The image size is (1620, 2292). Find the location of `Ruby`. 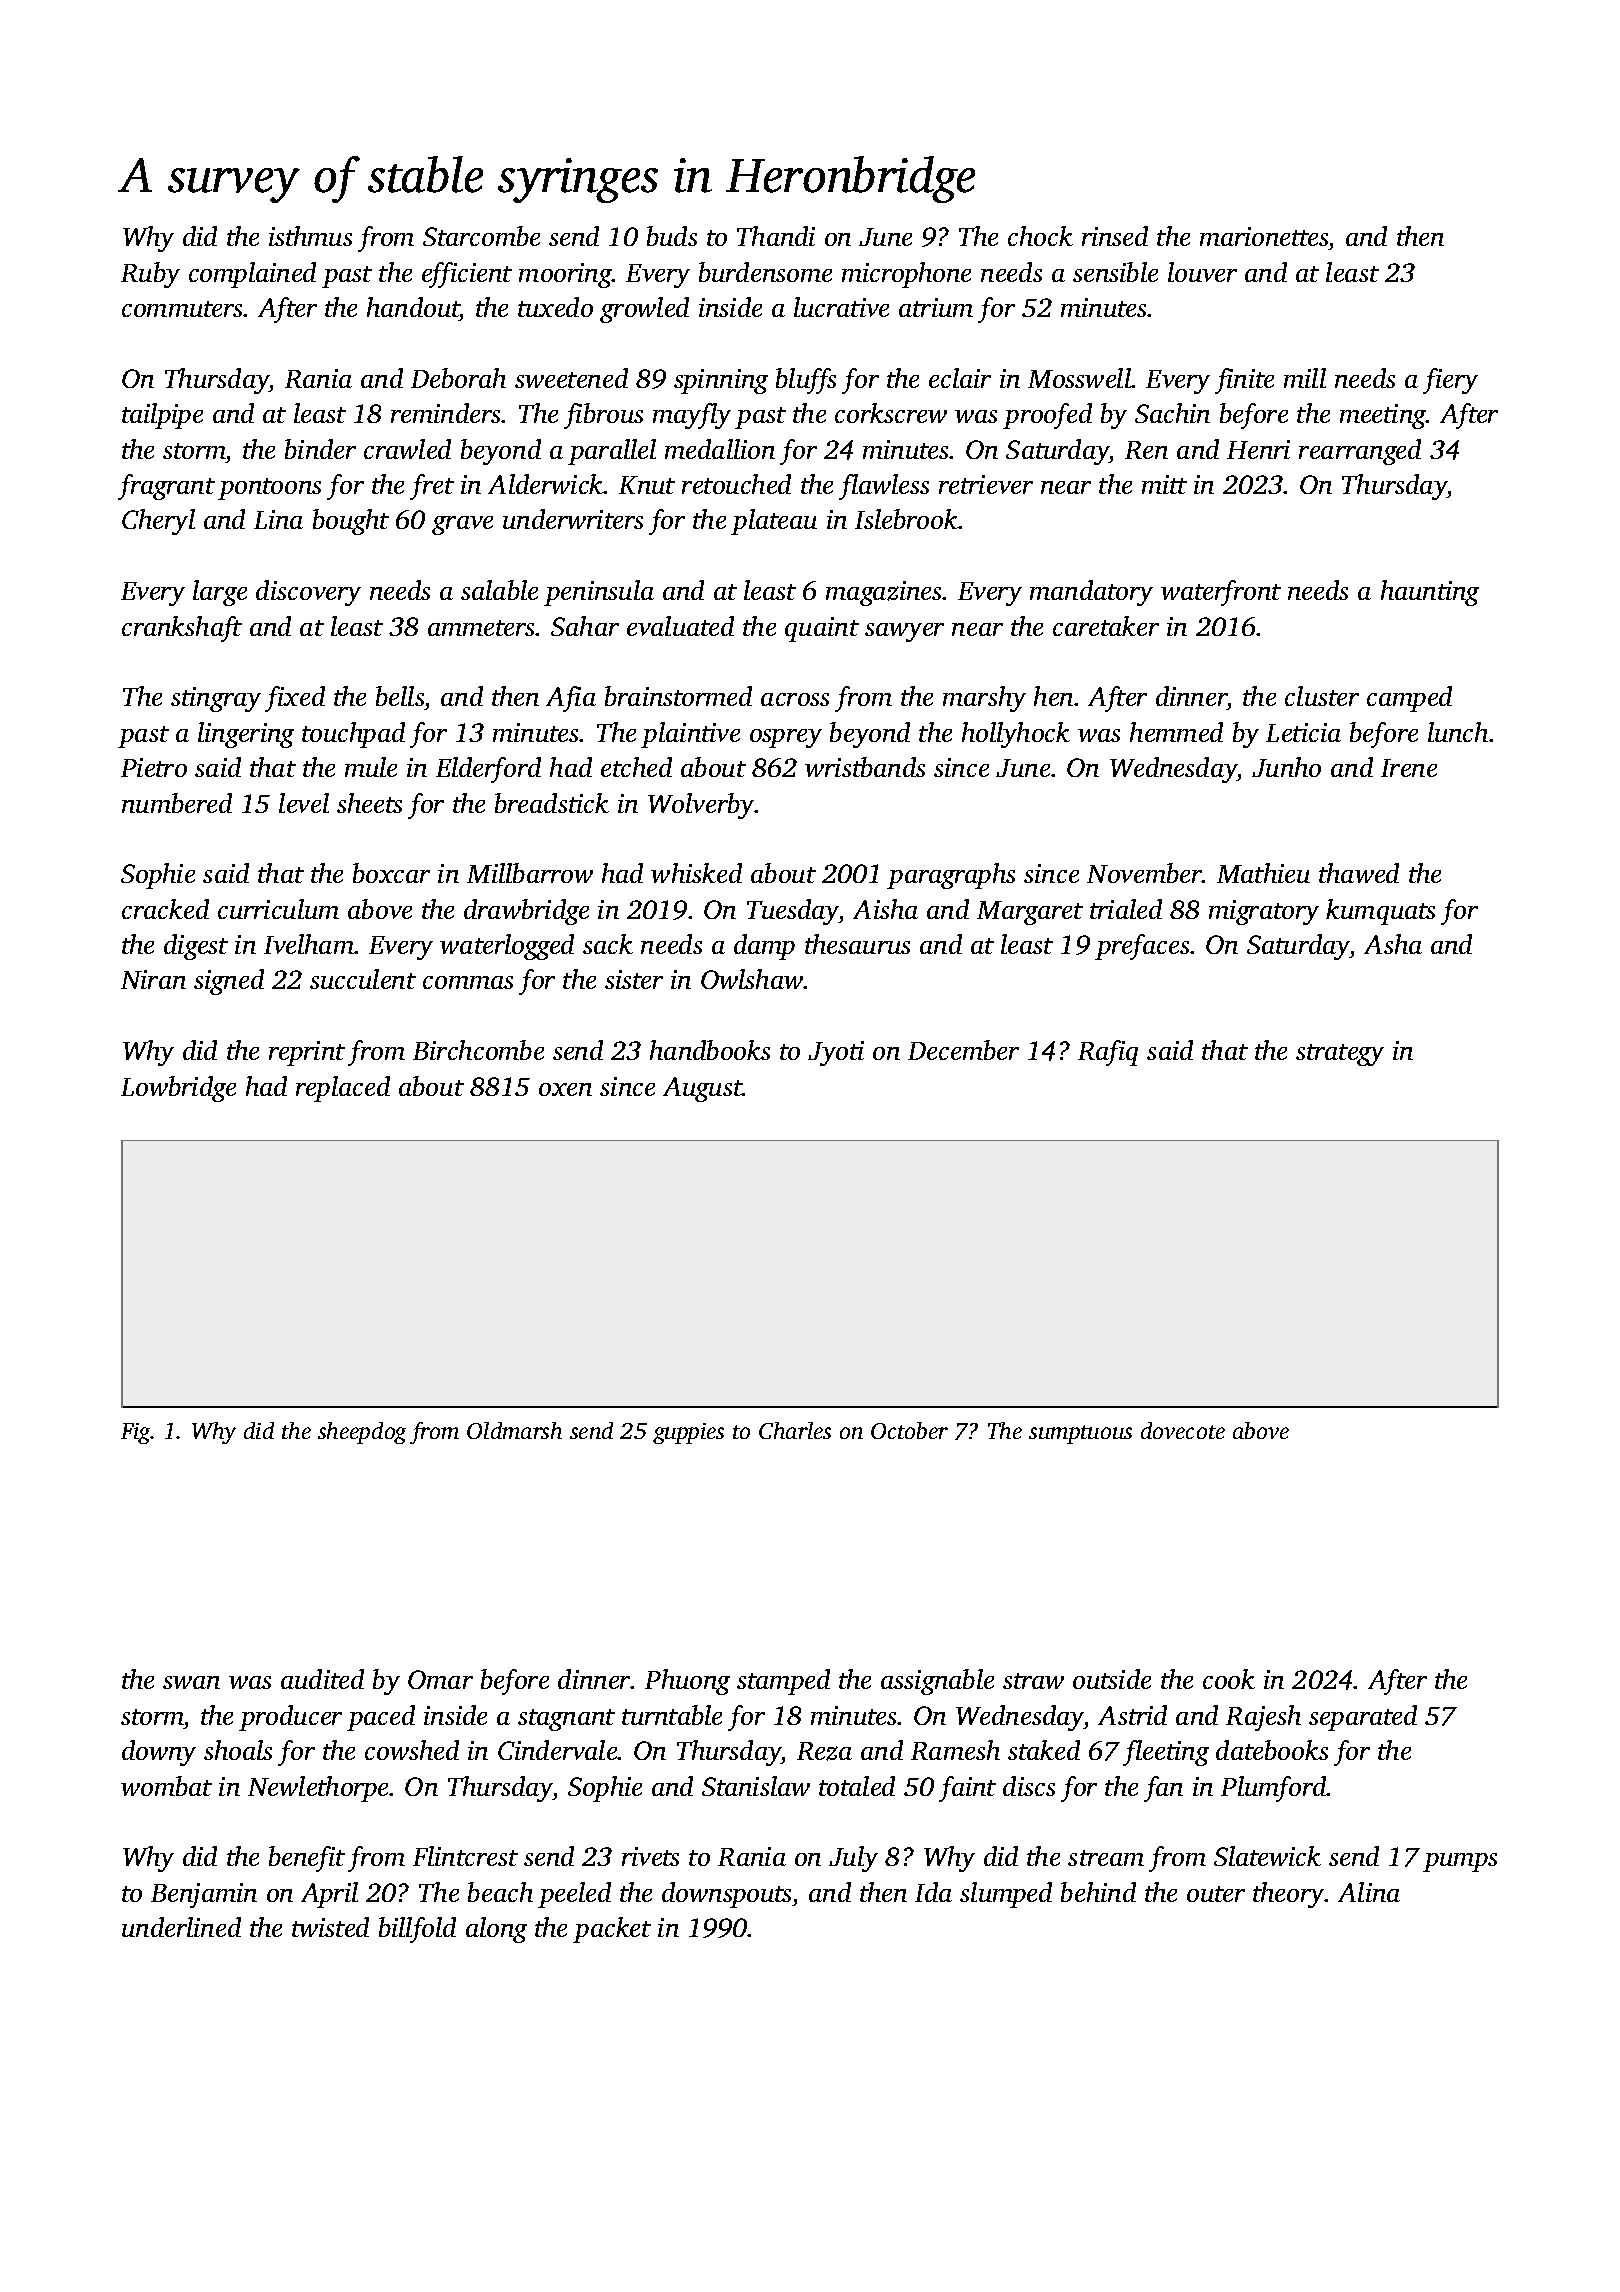

Ruby is located at coordinates (150, 275).
